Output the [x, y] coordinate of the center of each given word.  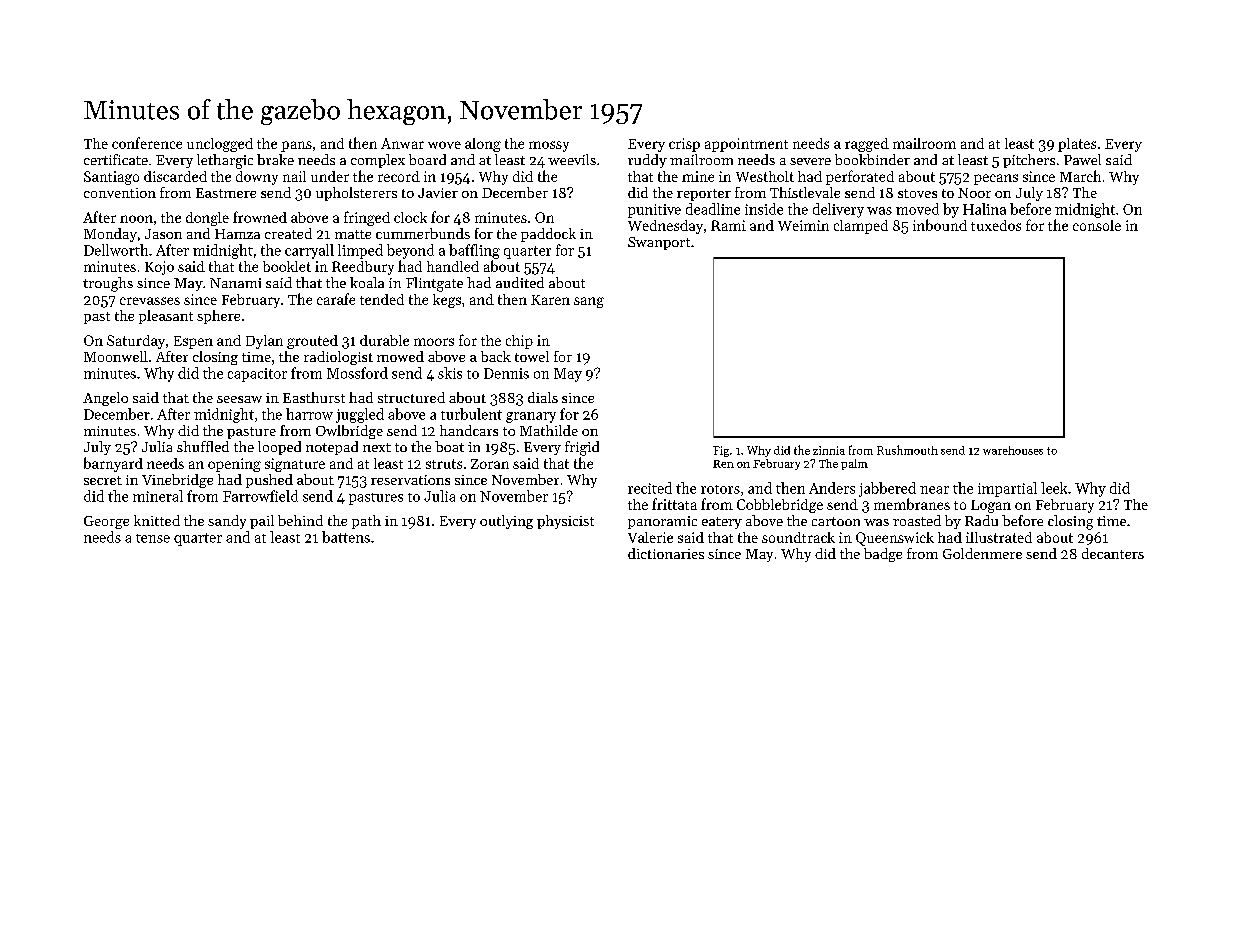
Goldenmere [982, 553]
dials [543, 397]
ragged [867, 145]
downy [257, 178]
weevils [572, 159]
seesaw [239, 399]
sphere [218, 317]
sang [589, 302]
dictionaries [666, 553]
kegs [447, 301]
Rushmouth [907, 450]
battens [346, 537]
